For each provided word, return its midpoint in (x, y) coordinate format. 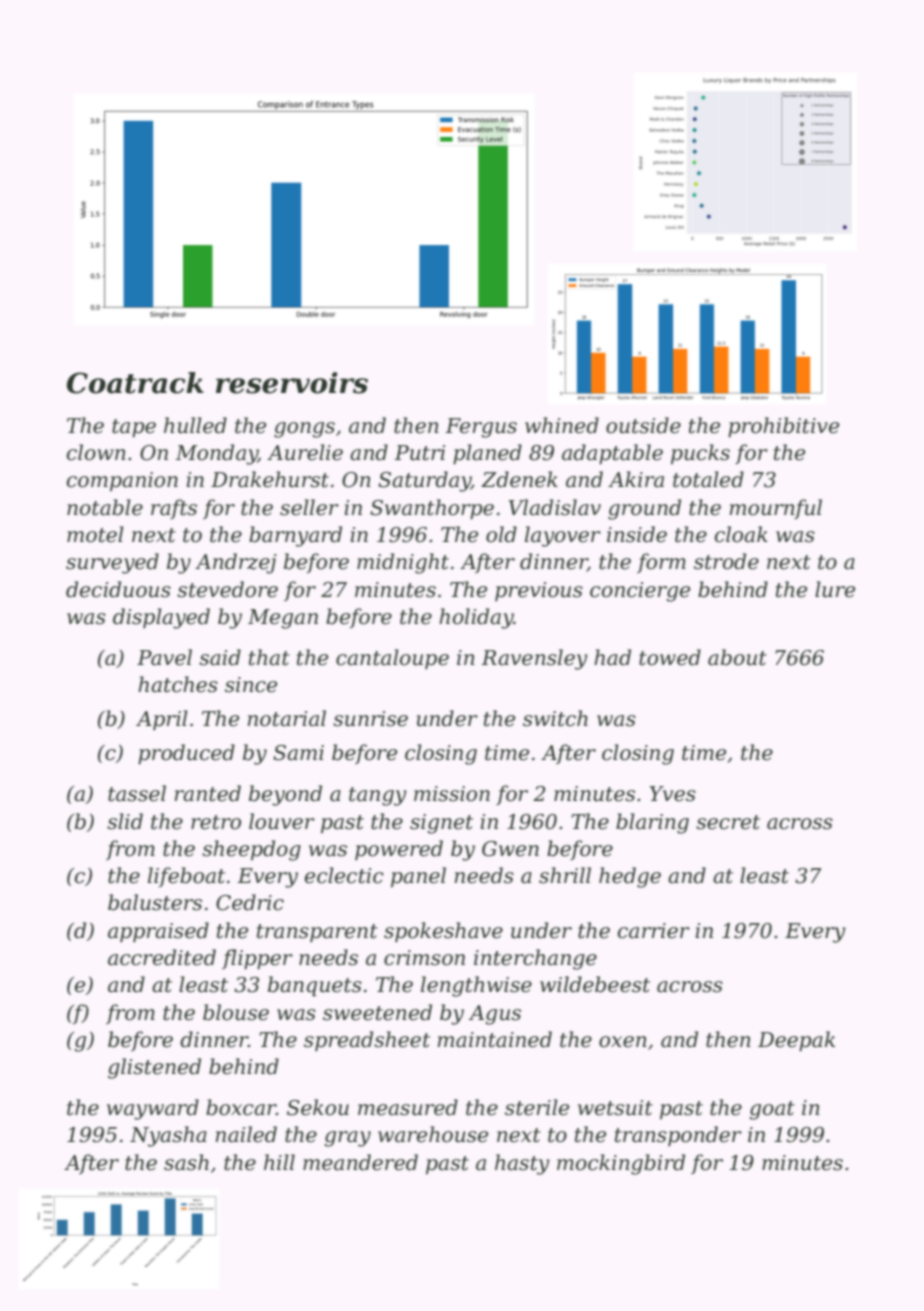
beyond (285, 795)
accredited (162, 957)
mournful (776, 509)
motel (95, 534)
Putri (419, 453)
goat (772, 1110)
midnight (403, 563)
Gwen (510, 849)
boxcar (241, 1107)
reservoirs (292, 383)
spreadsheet (367, 1041)
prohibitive (783, 427)
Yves (673, 794)
